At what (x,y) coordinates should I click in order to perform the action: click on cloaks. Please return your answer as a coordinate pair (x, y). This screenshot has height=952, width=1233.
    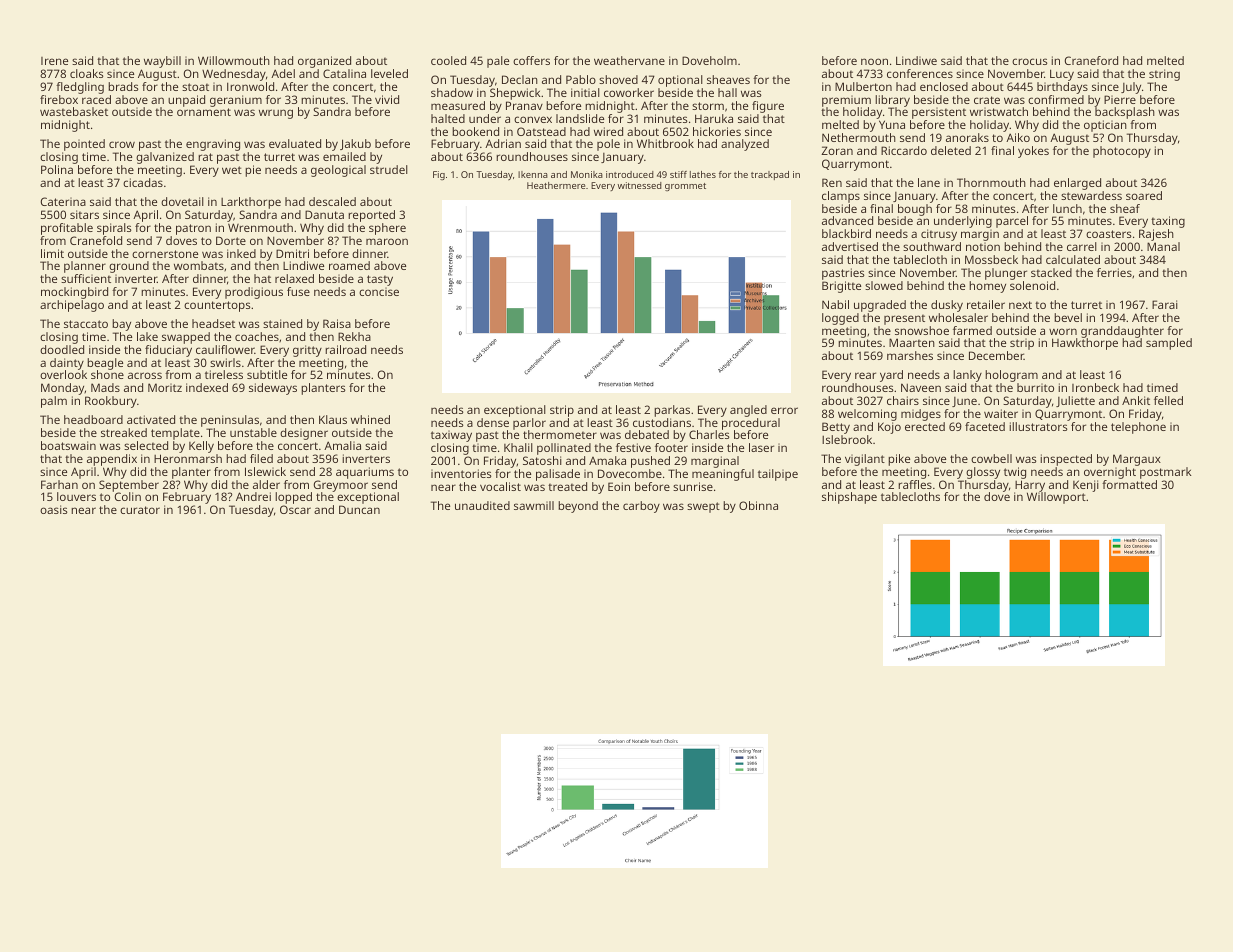
    Looking at the image, I should click on (86, 73).
